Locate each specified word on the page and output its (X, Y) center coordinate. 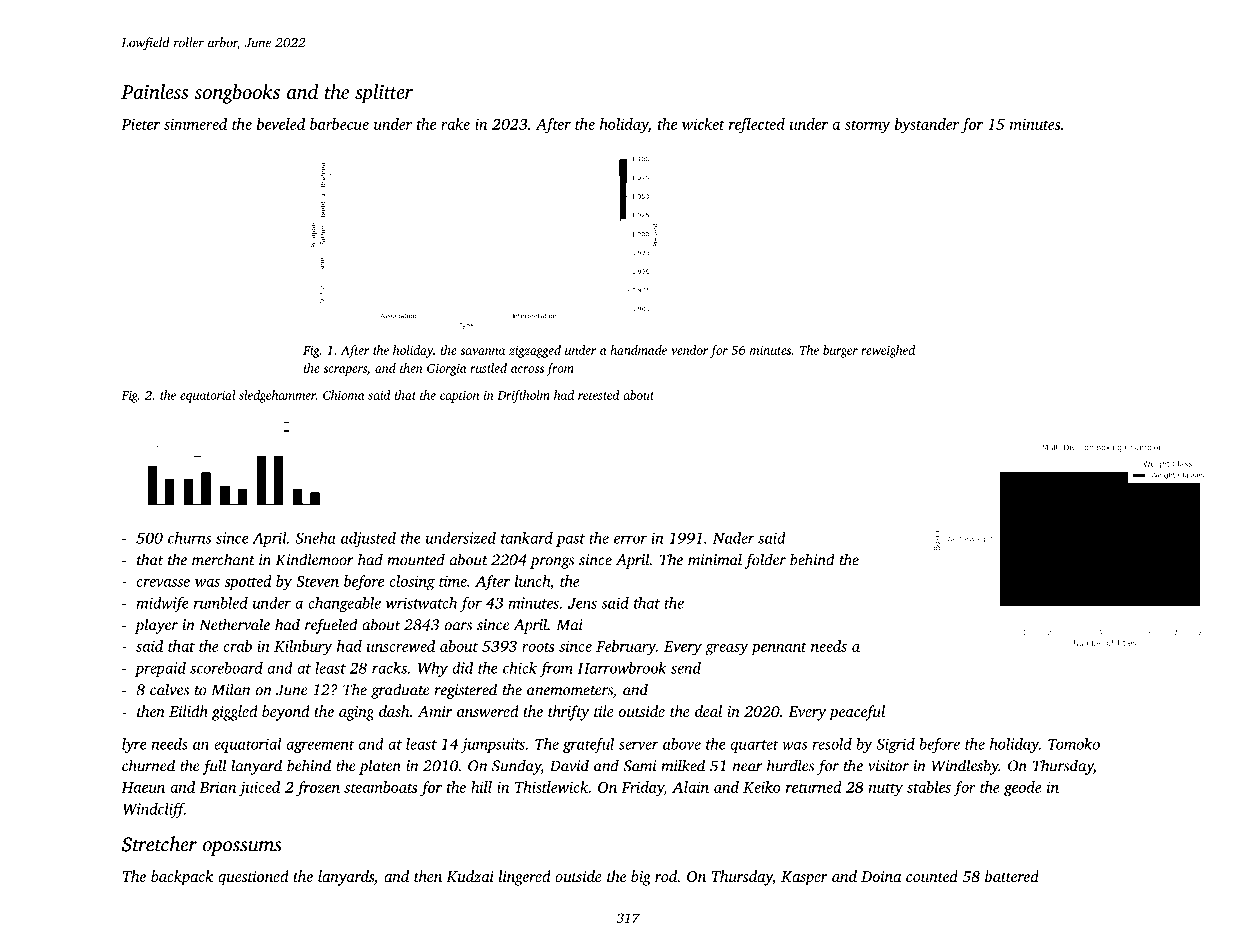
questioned (253, 878)
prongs (552, 563)
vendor (689, 350)
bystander (927, 126)
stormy (867, 127)
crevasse (163, 583)
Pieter (140, 124)
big (641, 878)
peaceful (857, 713)
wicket (703, 124)
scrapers (345, 371)
